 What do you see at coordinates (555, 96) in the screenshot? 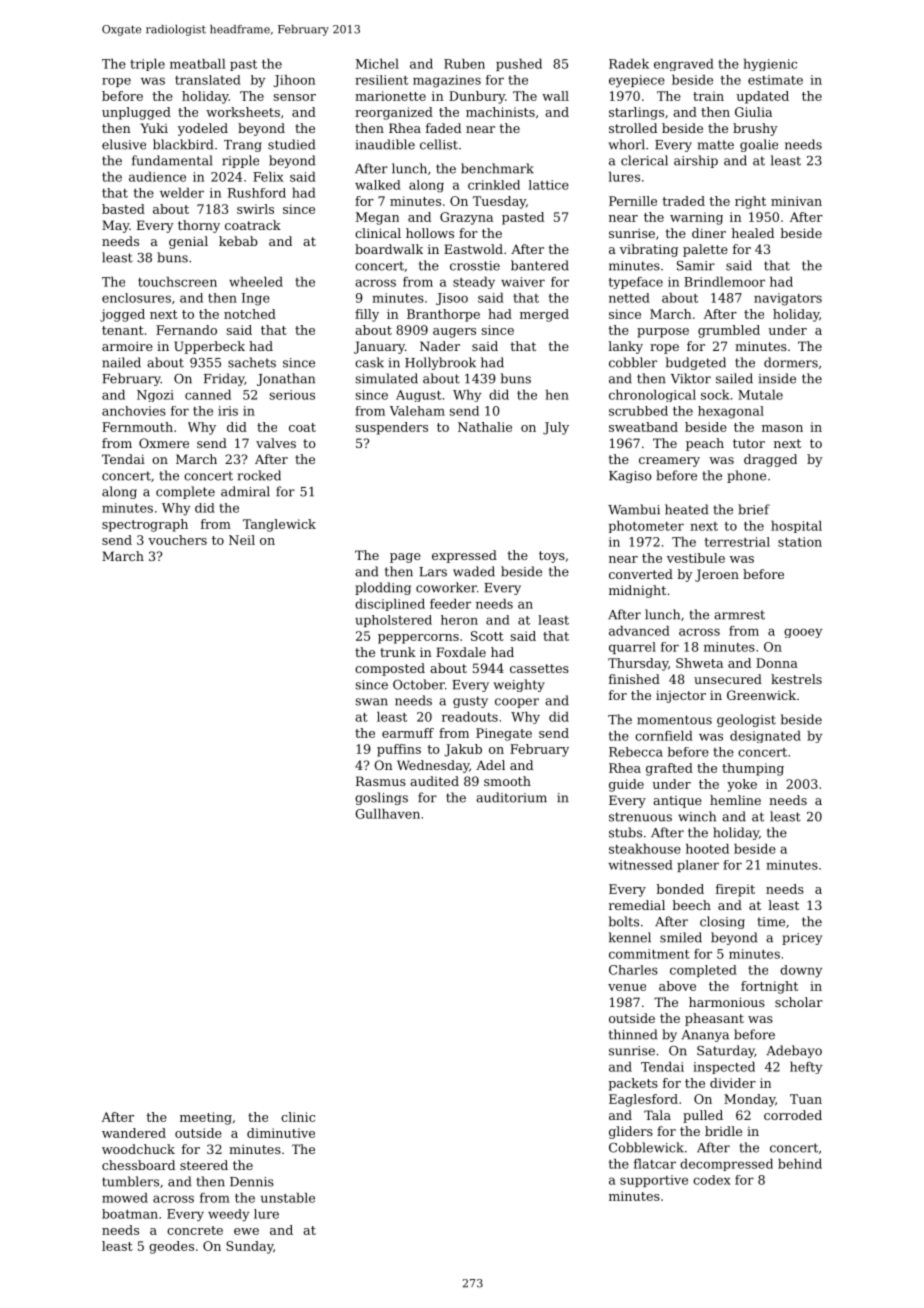
I see `wall` at bounding box center [555, 96].
